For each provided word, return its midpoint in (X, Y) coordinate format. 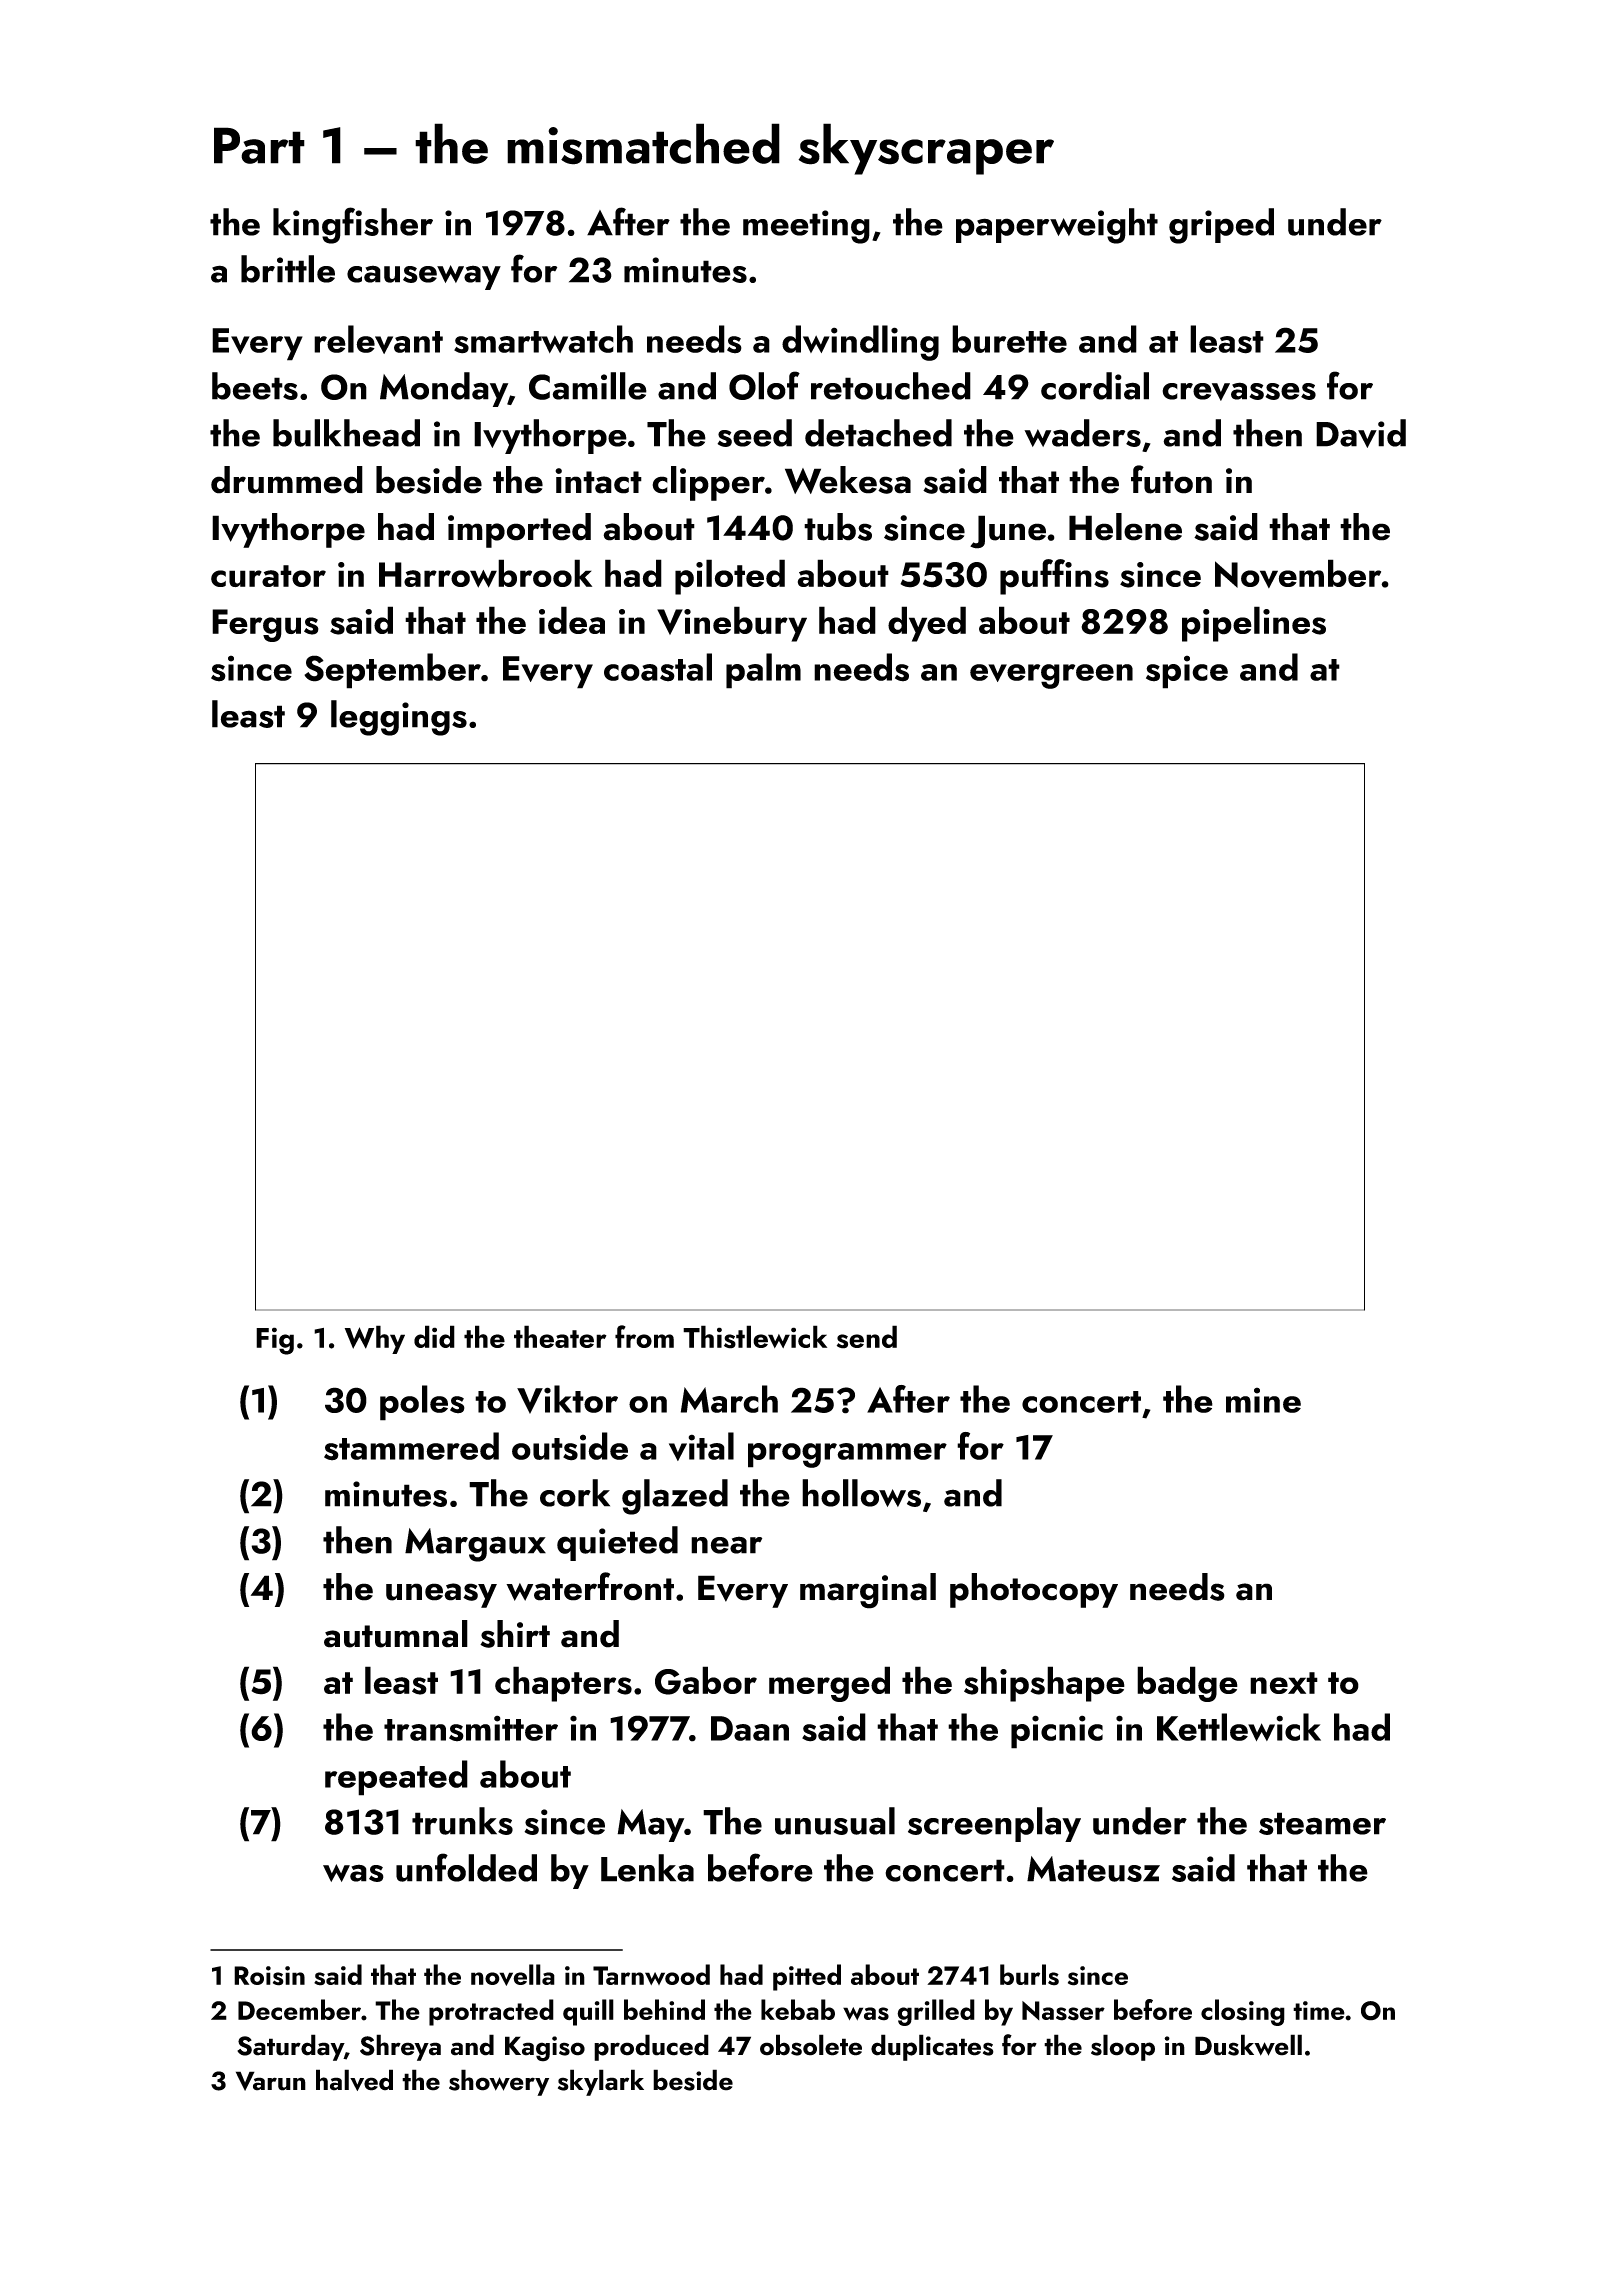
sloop (1123, 2047)
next (1284, 1683)
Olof (764, 385)
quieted (617, 1543)
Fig (275, 1341)
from (644, 1336)
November (1298, 573)
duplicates (932, 2047)
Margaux (475, 1545)
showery (499, 2082)
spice (1187, 672)
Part (259, 145)
